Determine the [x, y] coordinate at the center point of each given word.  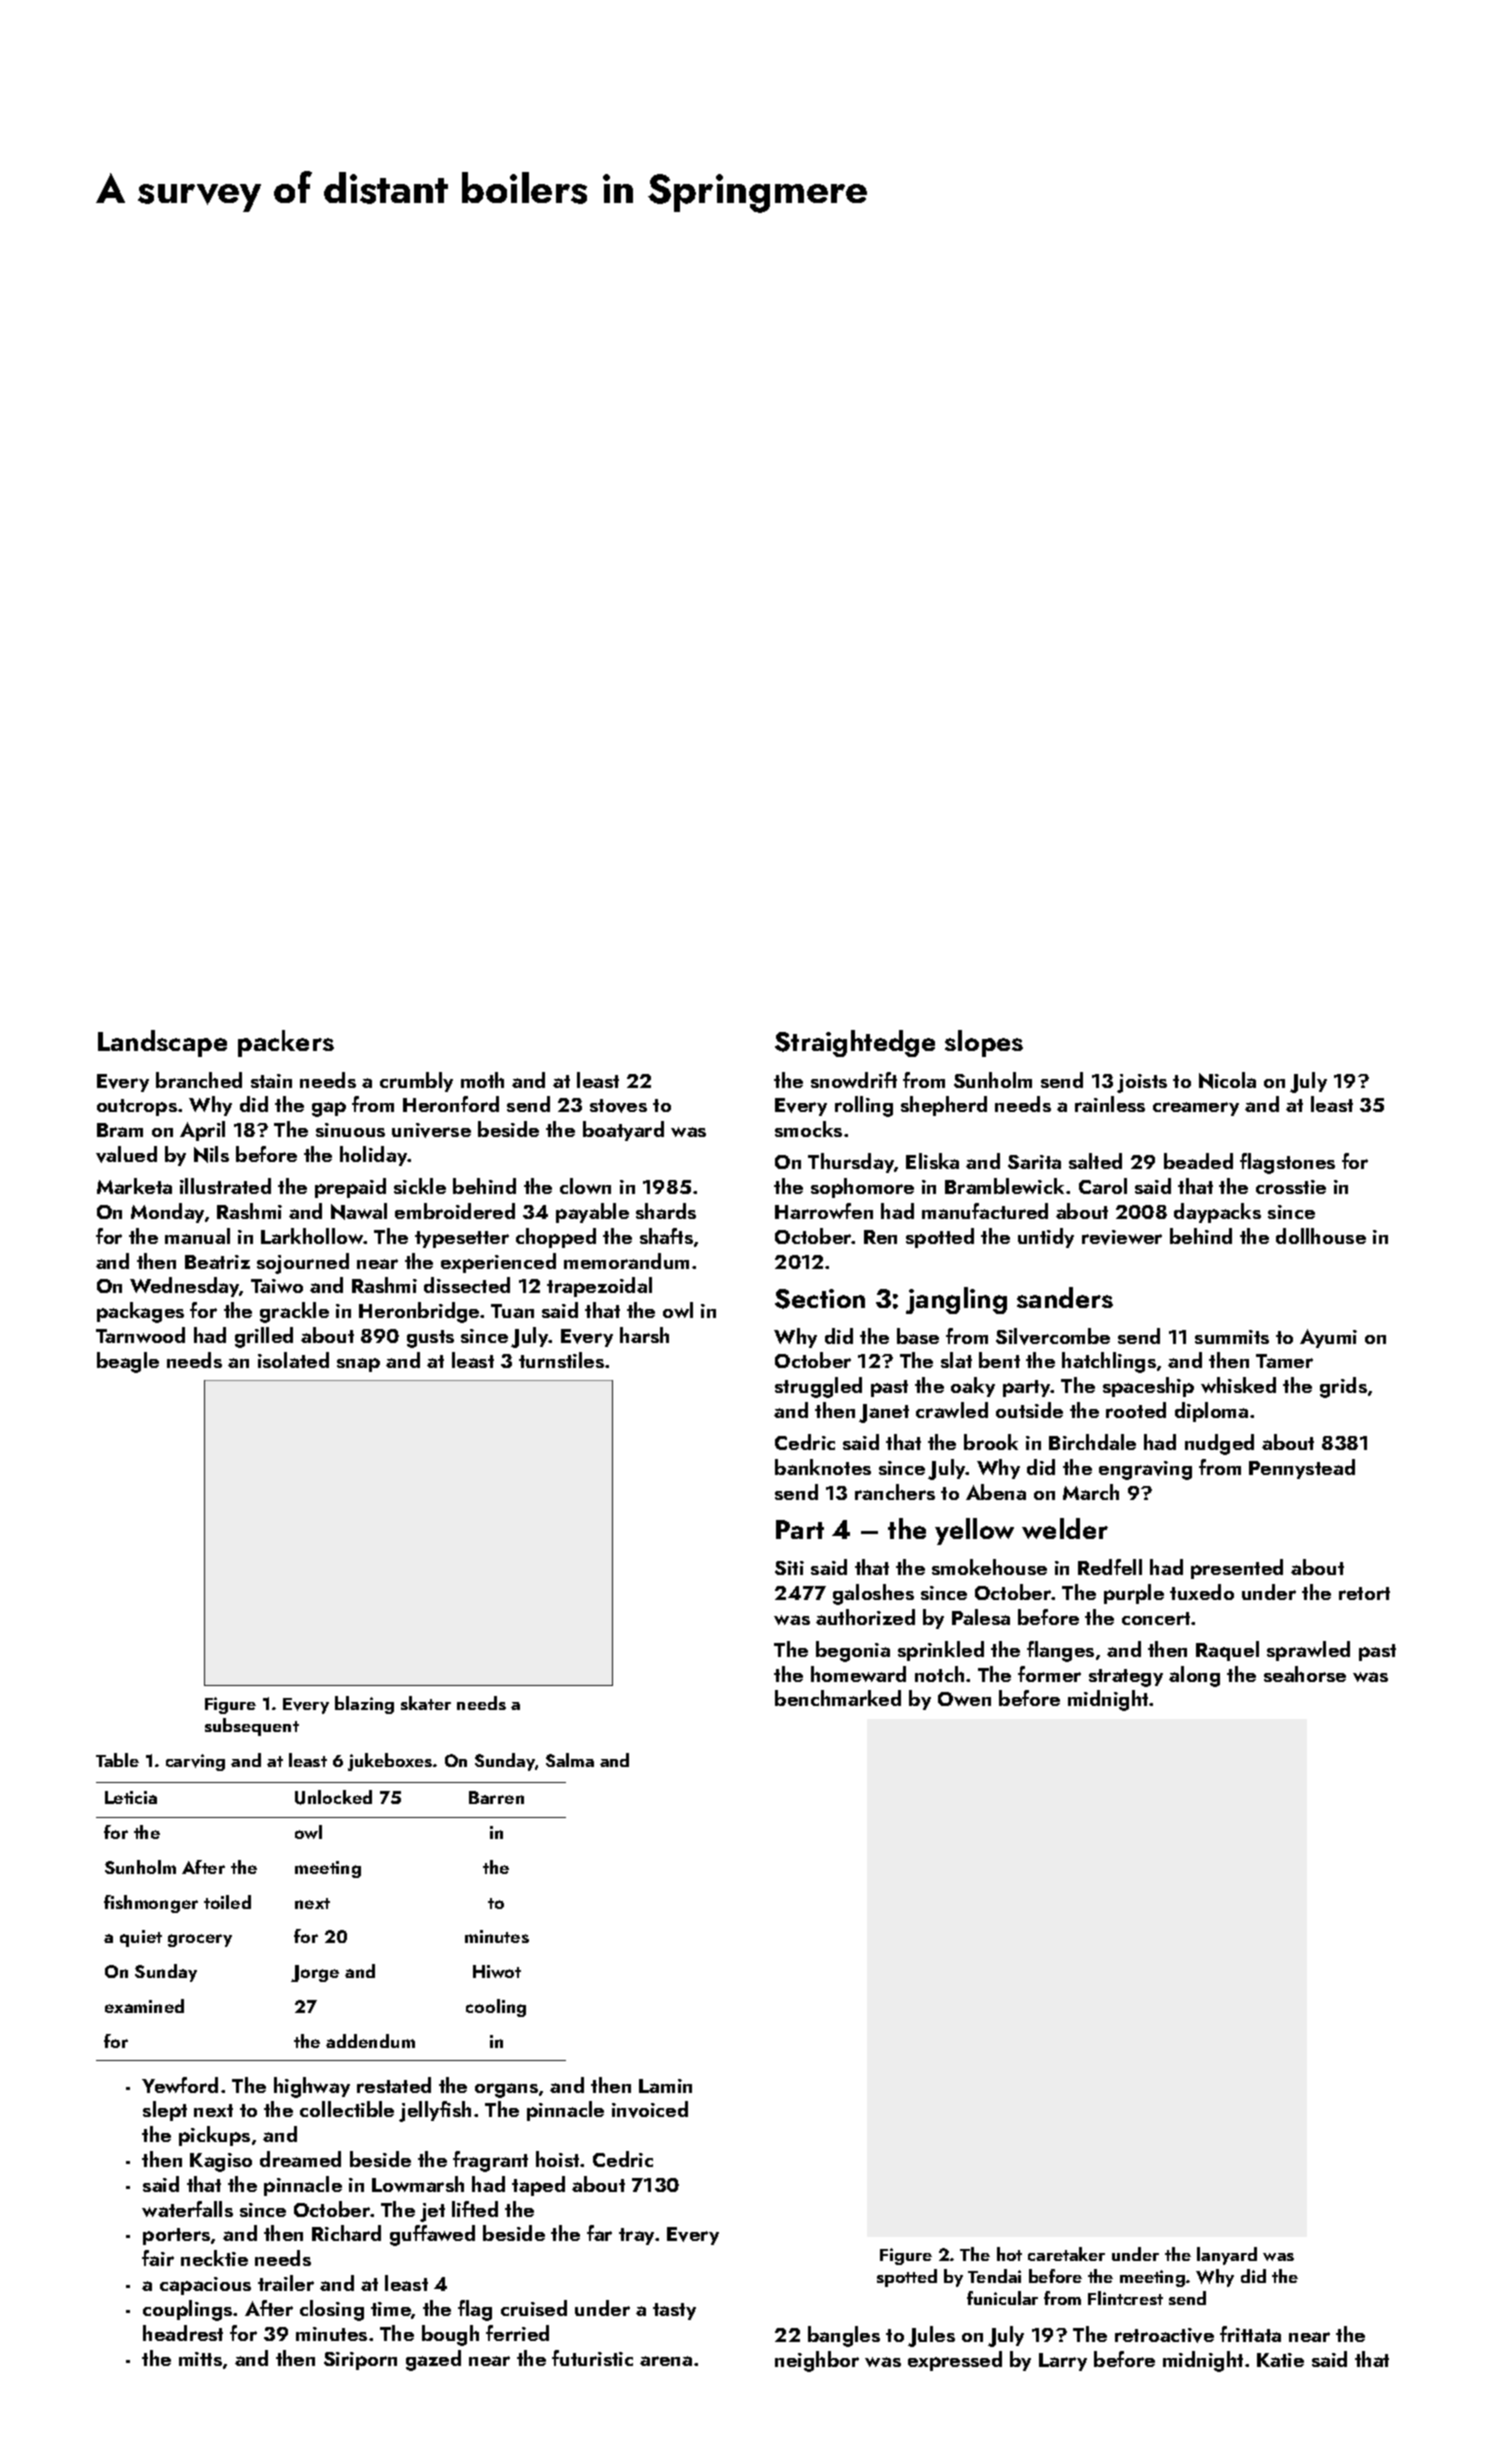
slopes [984, 1043]
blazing [364, 1705]
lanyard [1227, 2256]
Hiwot [497, 1971]
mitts [200, 2359]
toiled [227, 1902]
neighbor [817, 2361]
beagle [128, 1362]
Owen [964, 1699]
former [1049, 1674]
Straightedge [855, 1043]
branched [199, 1080]
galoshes [873, 1594]
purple [1134, 1594]
